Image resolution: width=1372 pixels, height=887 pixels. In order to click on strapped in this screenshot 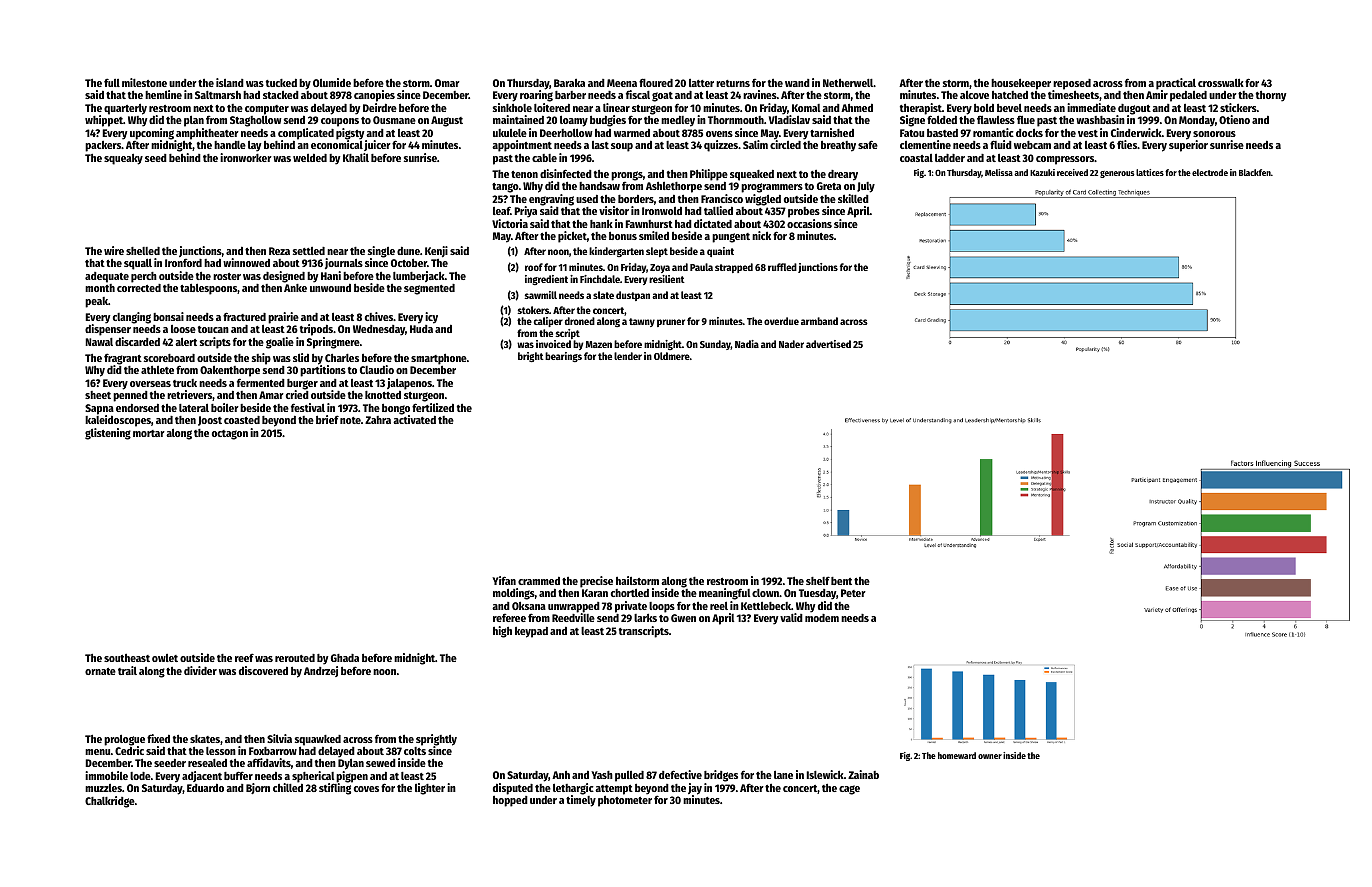, I will do `click(734, 268)`.
